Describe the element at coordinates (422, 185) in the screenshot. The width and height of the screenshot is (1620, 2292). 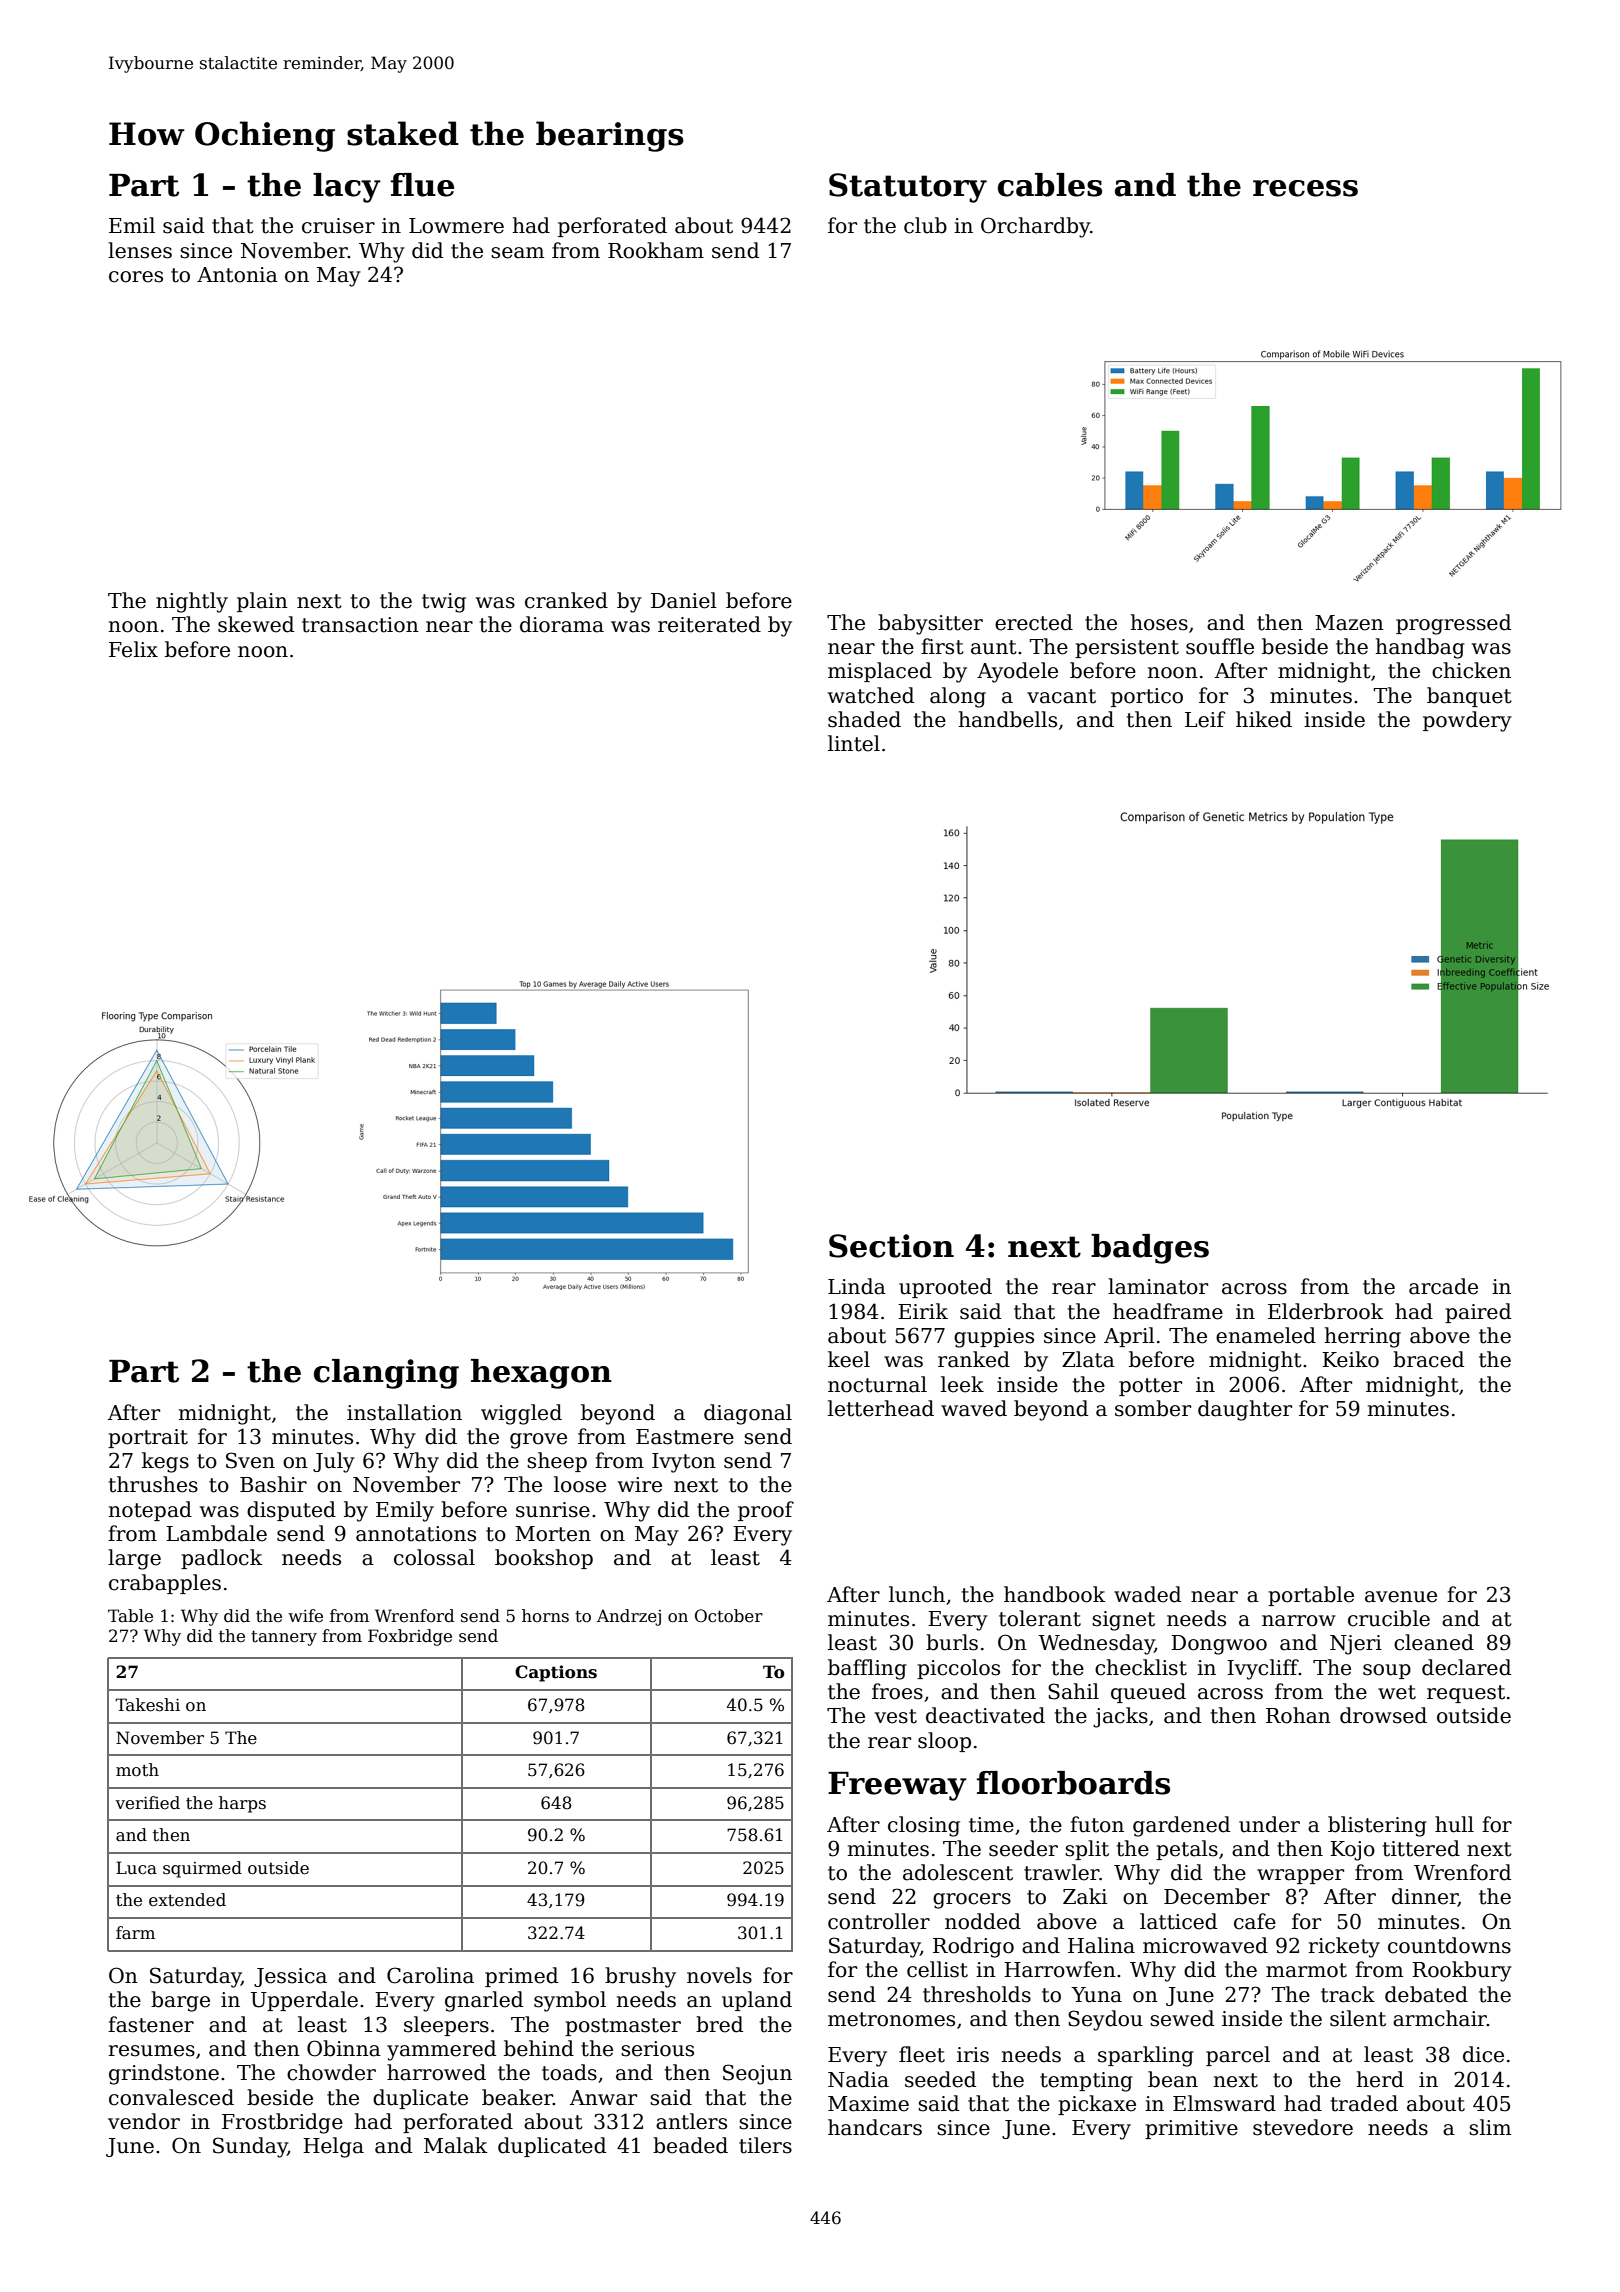
I see `flue` at that location.
